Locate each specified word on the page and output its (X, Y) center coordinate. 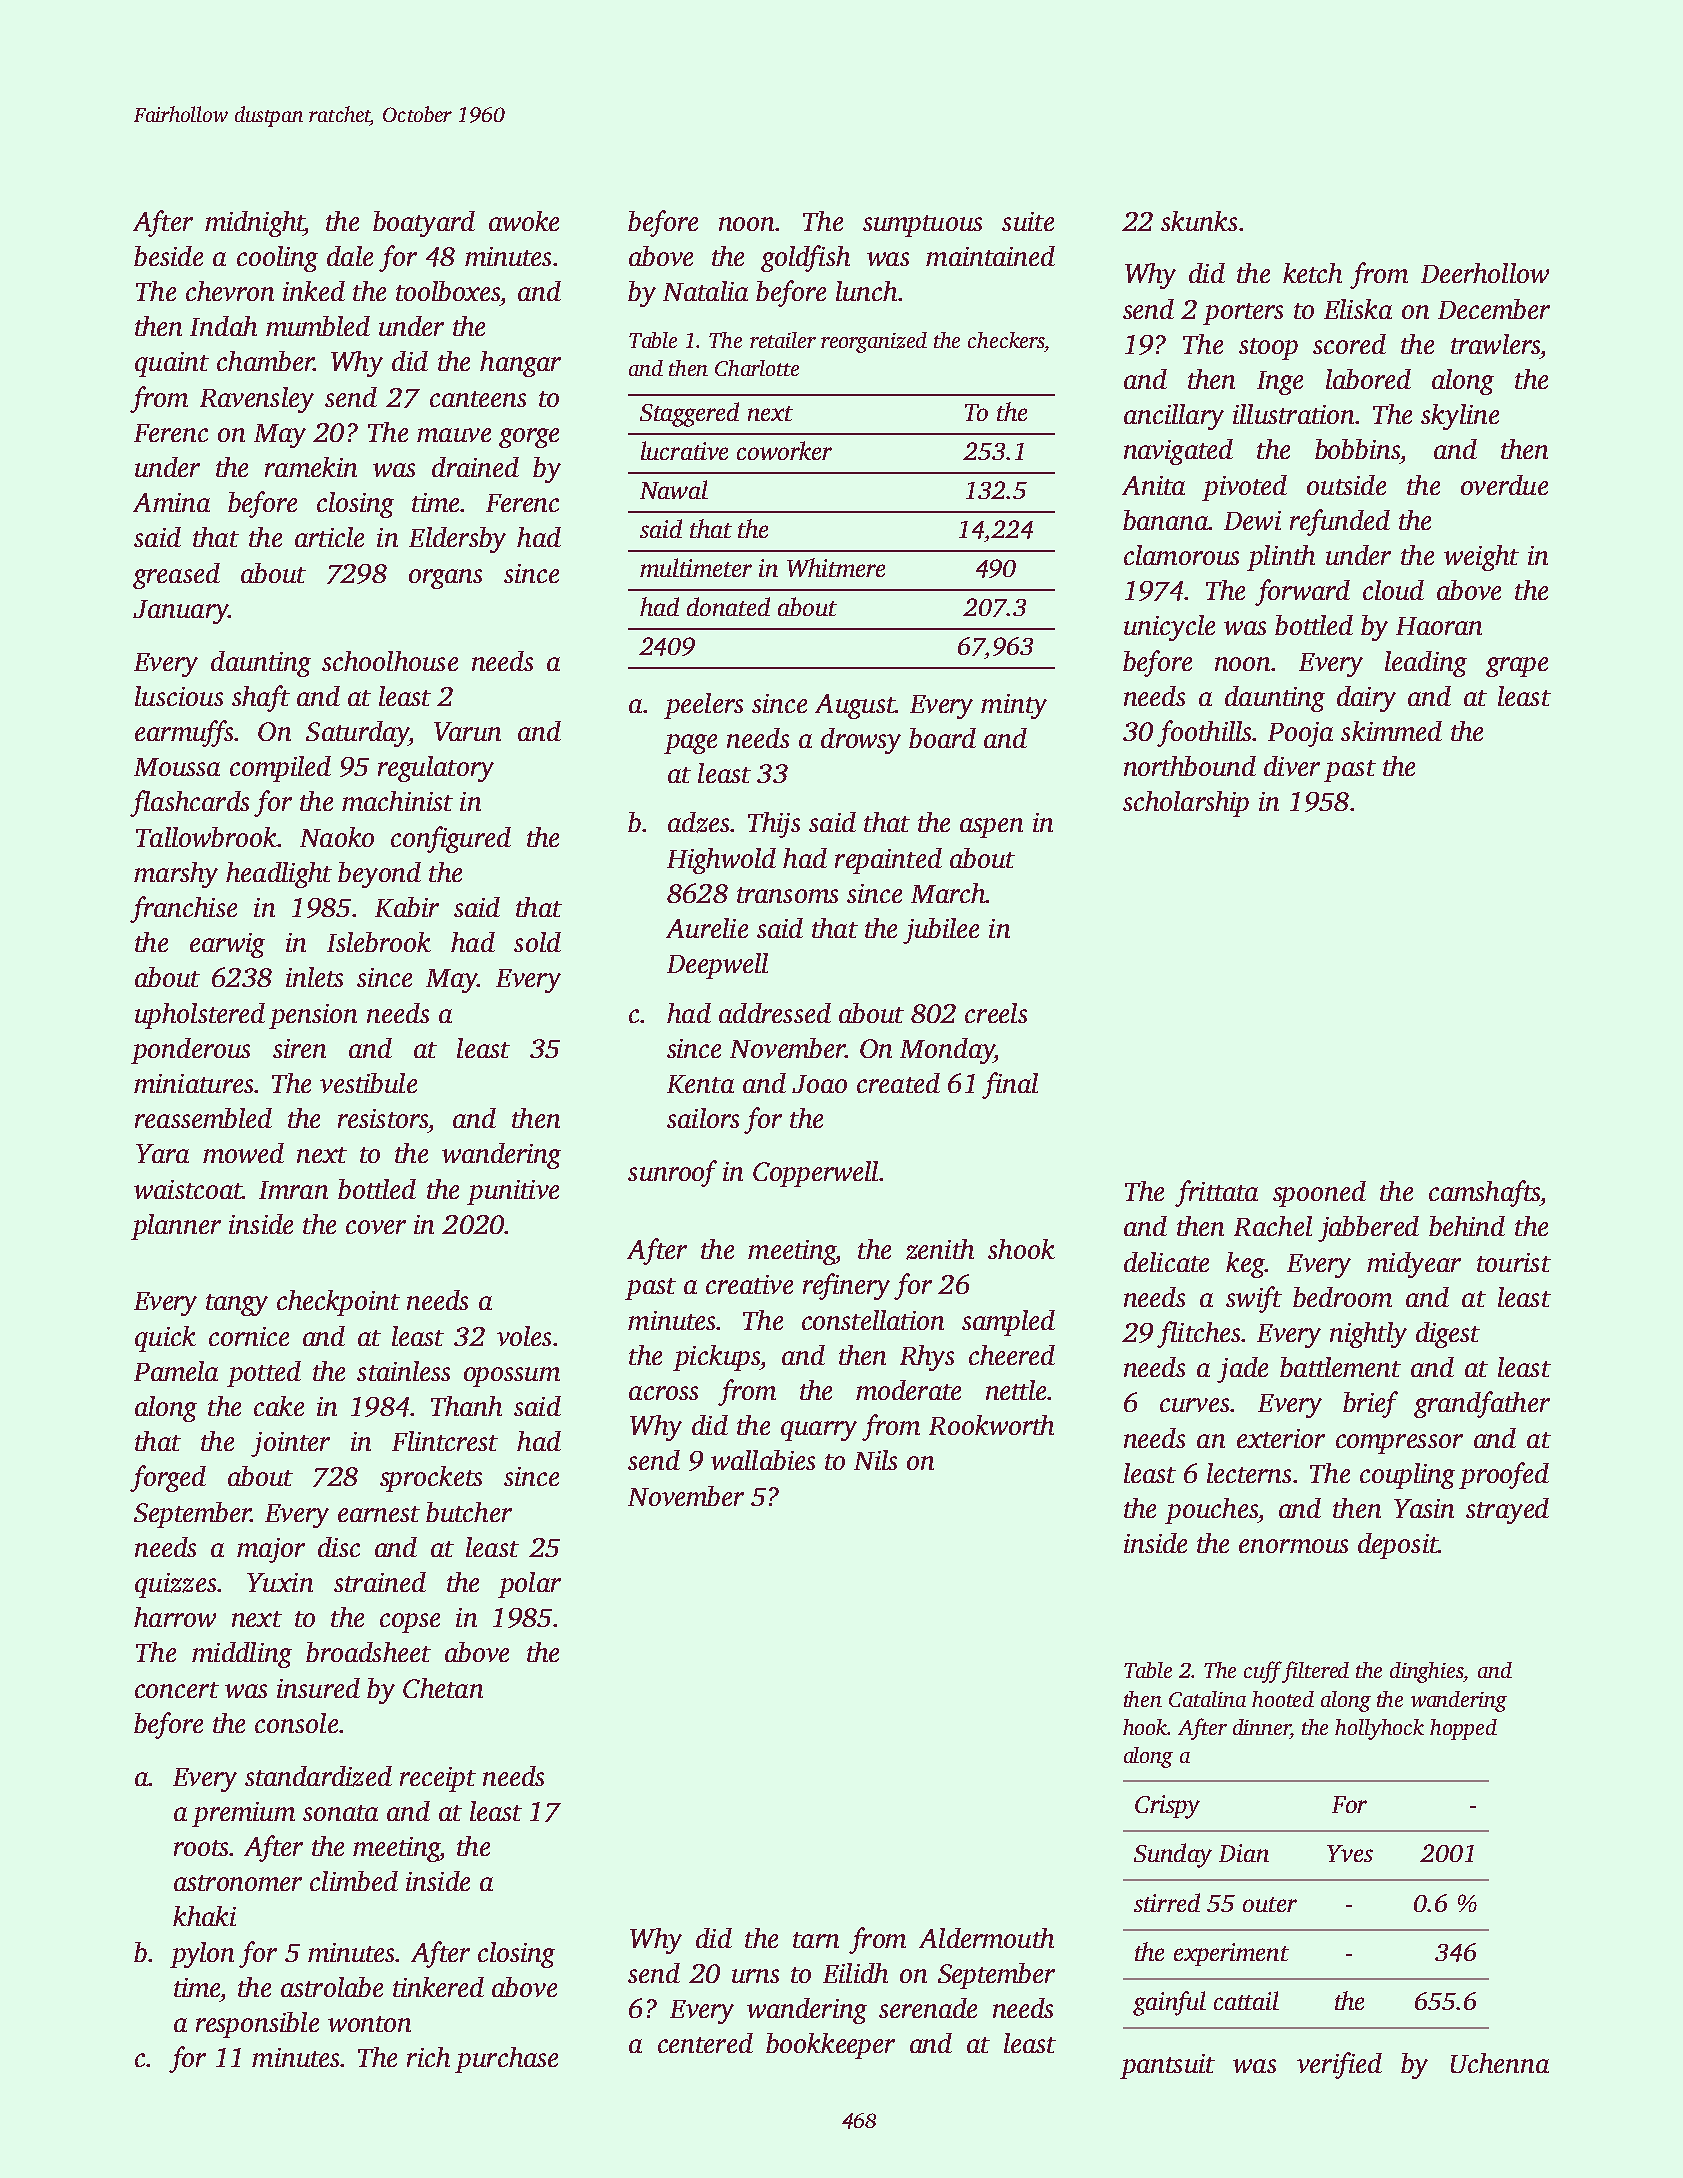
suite (1028, 221)
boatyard (424, 224)
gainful (1169, 2003)
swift (1254, 1299)
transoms (787, 895)
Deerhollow (1485, 273)
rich (428, 2057)
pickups (716, 1358)
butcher (469, 1512)
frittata (1216, 1193)
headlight (279, 875)
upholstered (200, 1016)
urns (755, 1976)
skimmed (1391, 731)
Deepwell (717, 966)
